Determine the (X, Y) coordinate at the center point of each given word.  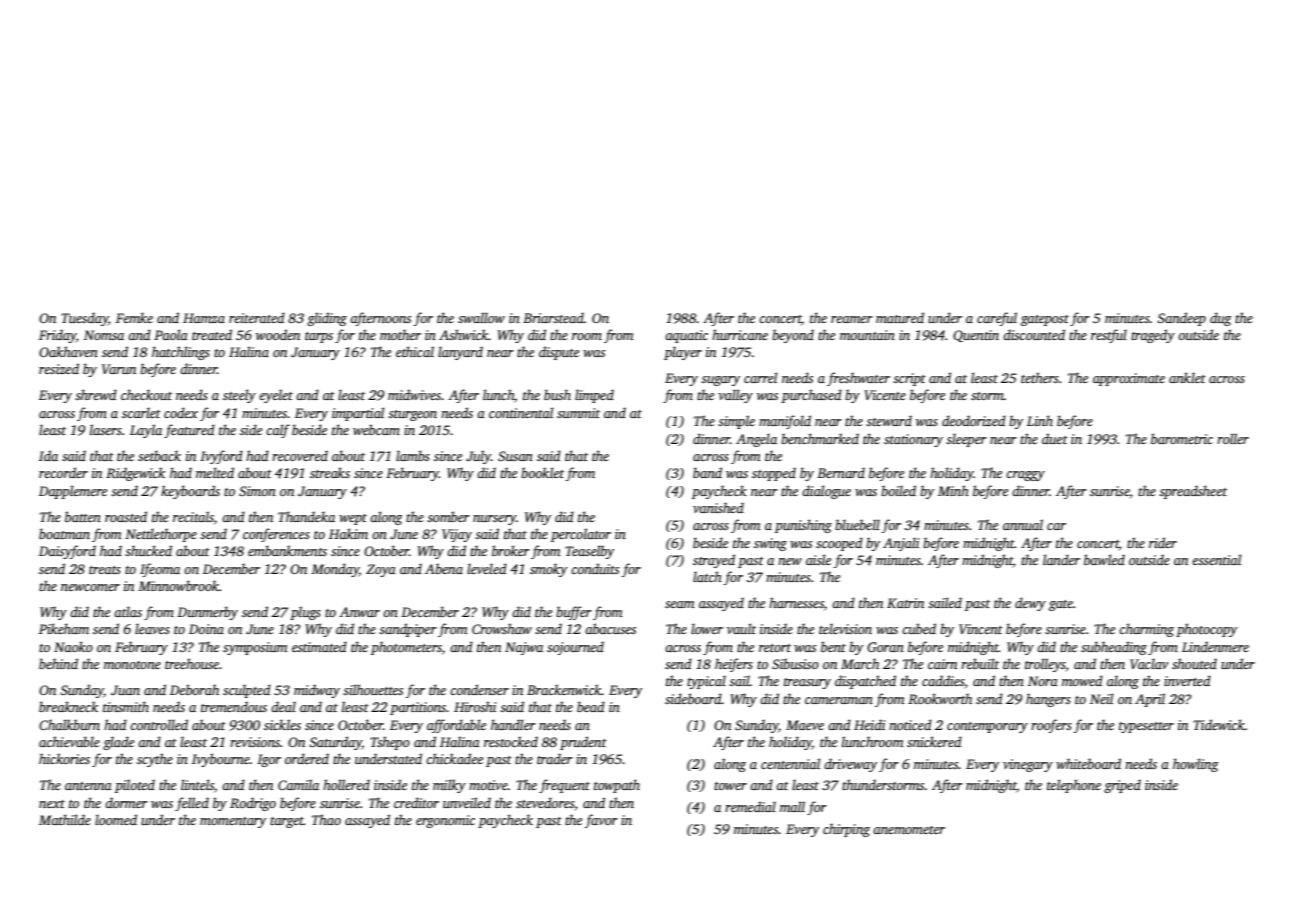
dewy (1030, 604)
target (287, 822)
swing (770, 544)
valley (735, 396)
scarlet (141, 412)
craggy (1025, 476)
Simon (257, 491)
